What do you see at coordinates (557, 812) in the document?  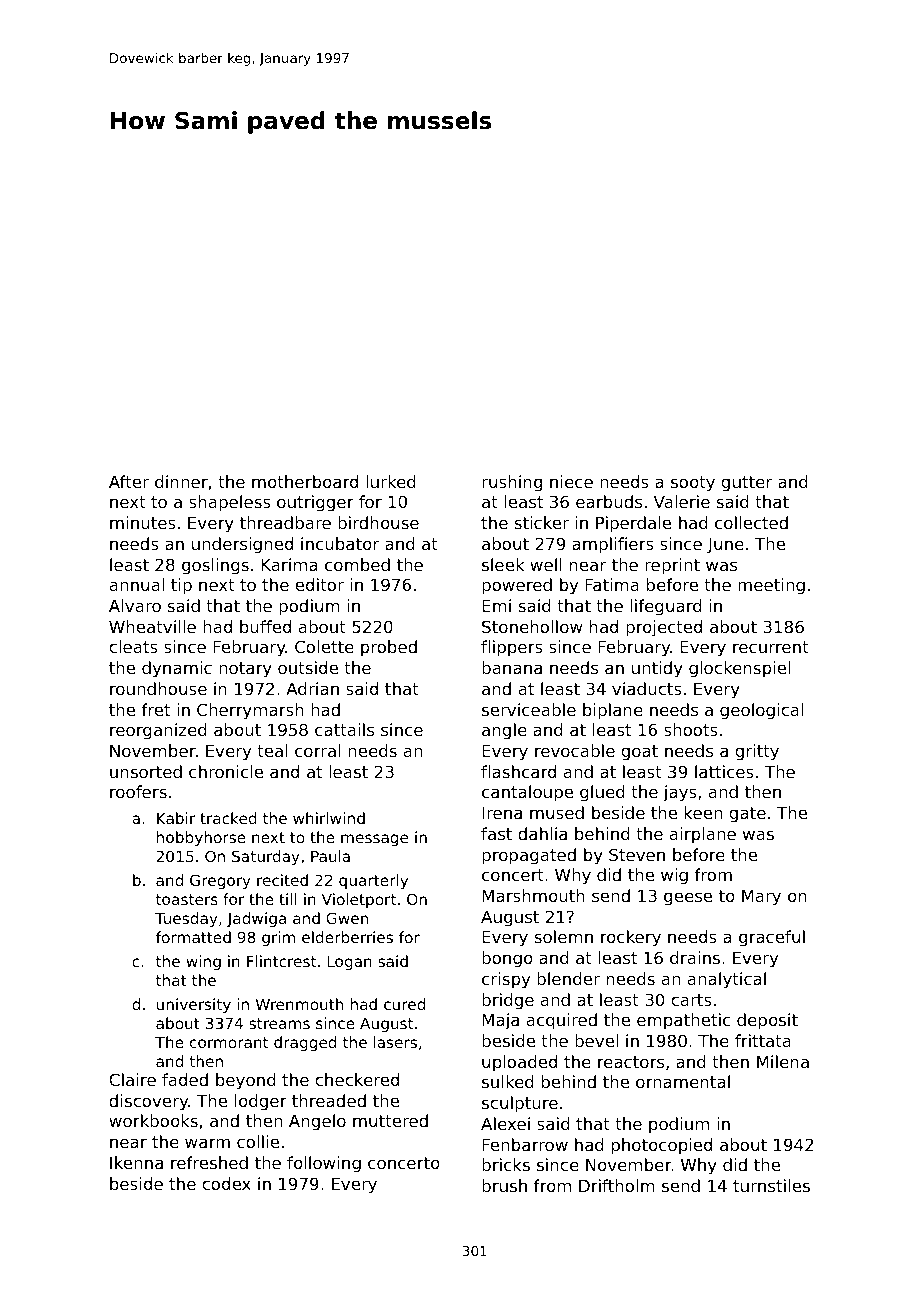 I see `mused` at bounding box center [557, 812].
